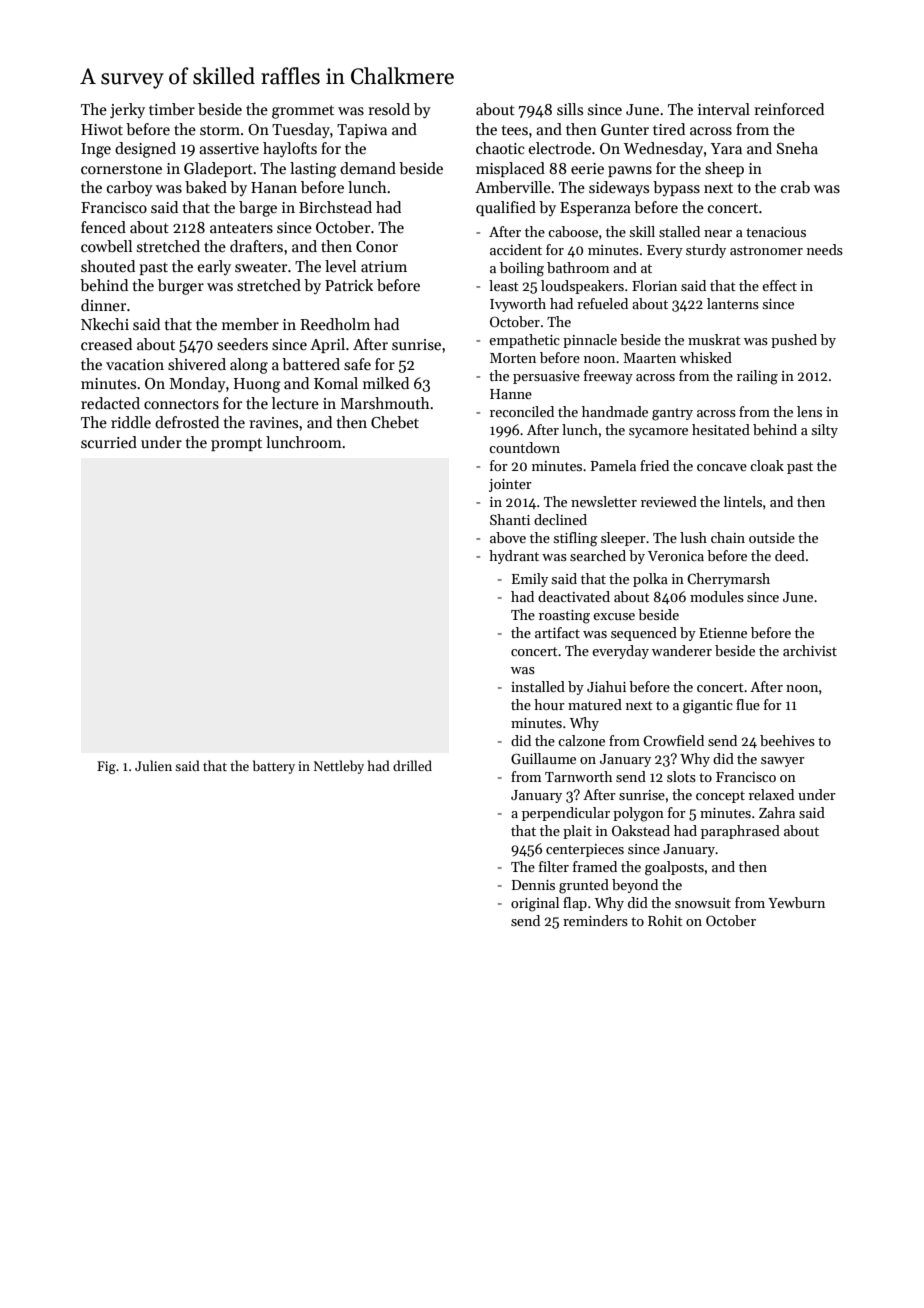 Image resolution: width=924 pixels, height=1308 pixels. I want to click on storm, so click(220, 130).
